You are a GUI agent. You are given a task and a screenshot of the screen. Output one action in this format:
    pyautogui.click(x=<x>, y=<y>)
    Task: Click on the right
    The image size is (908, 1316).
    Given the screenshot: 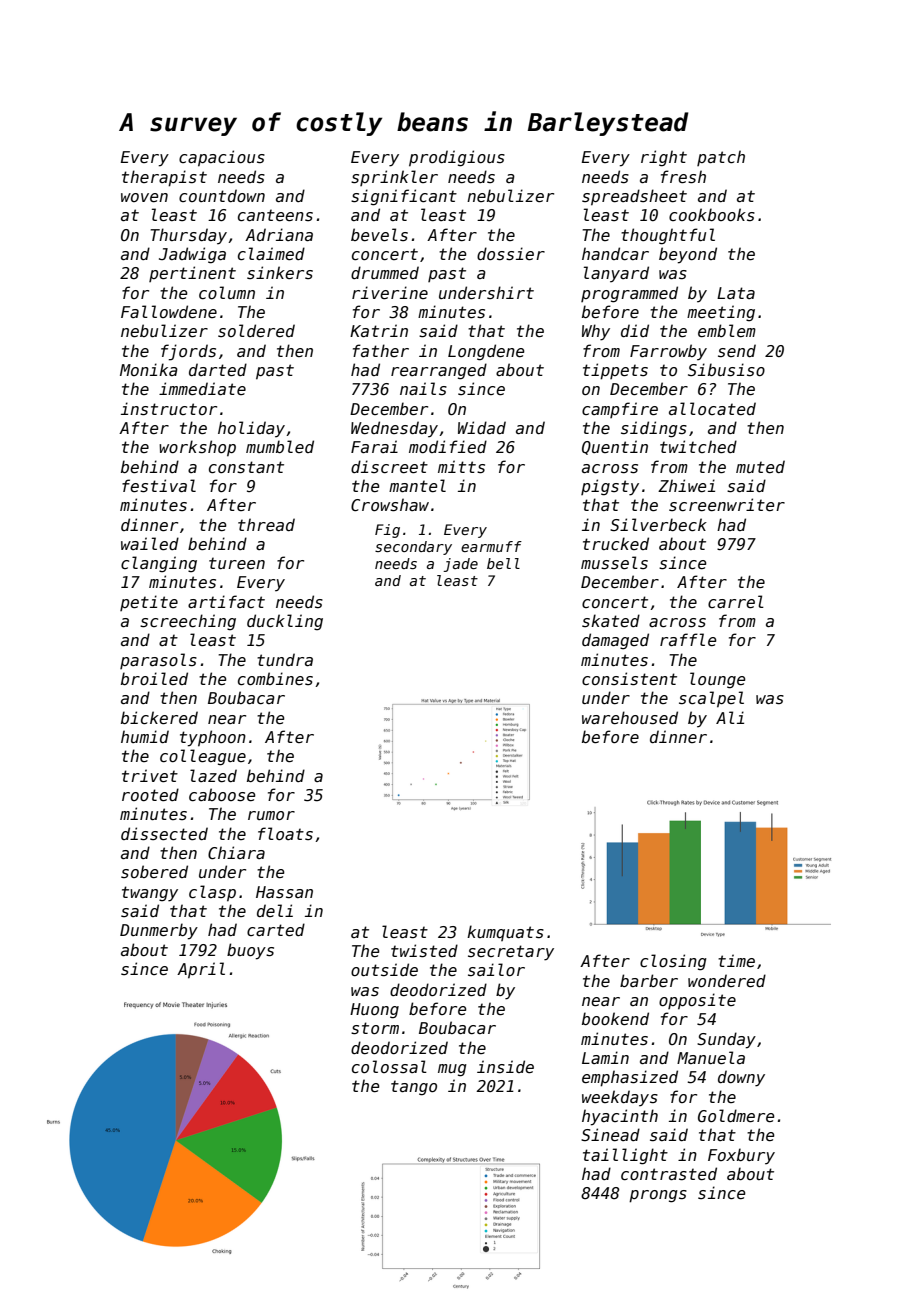 What is the action you would take?
    pyautogui.click(x=664, y=158)
